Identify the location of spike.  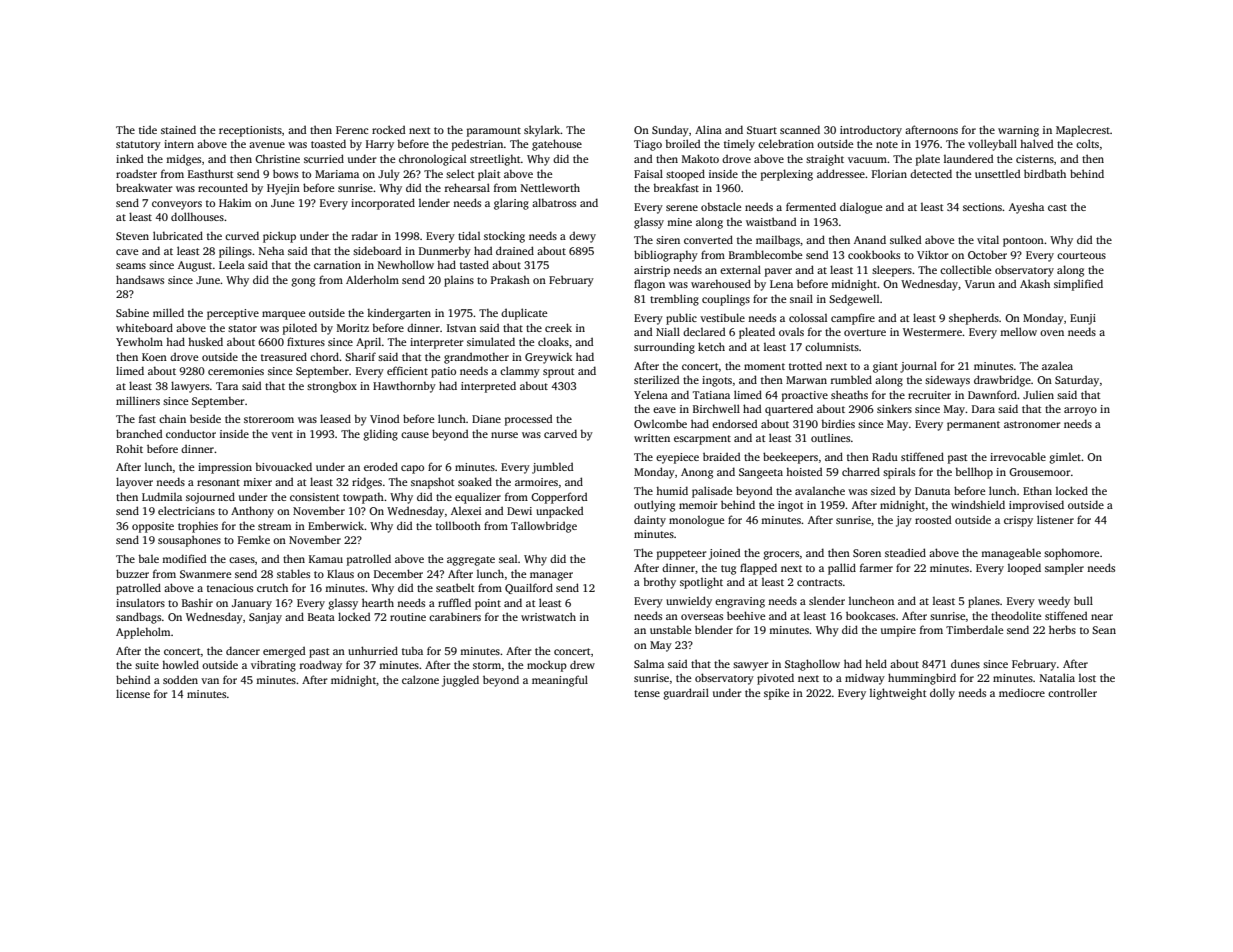
(776, 694).
